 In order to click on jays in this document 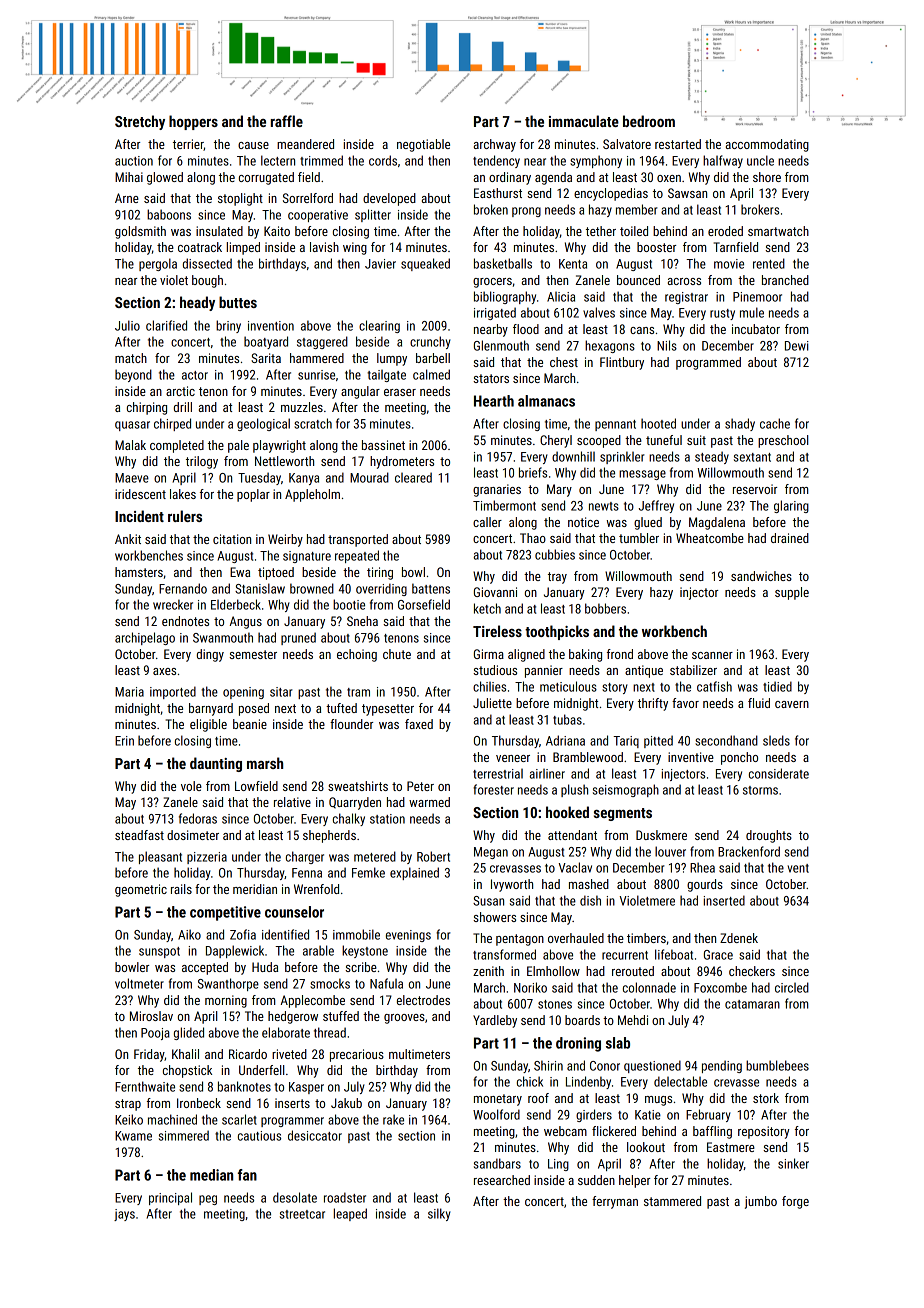, I will do `click(124, 1215)`.
